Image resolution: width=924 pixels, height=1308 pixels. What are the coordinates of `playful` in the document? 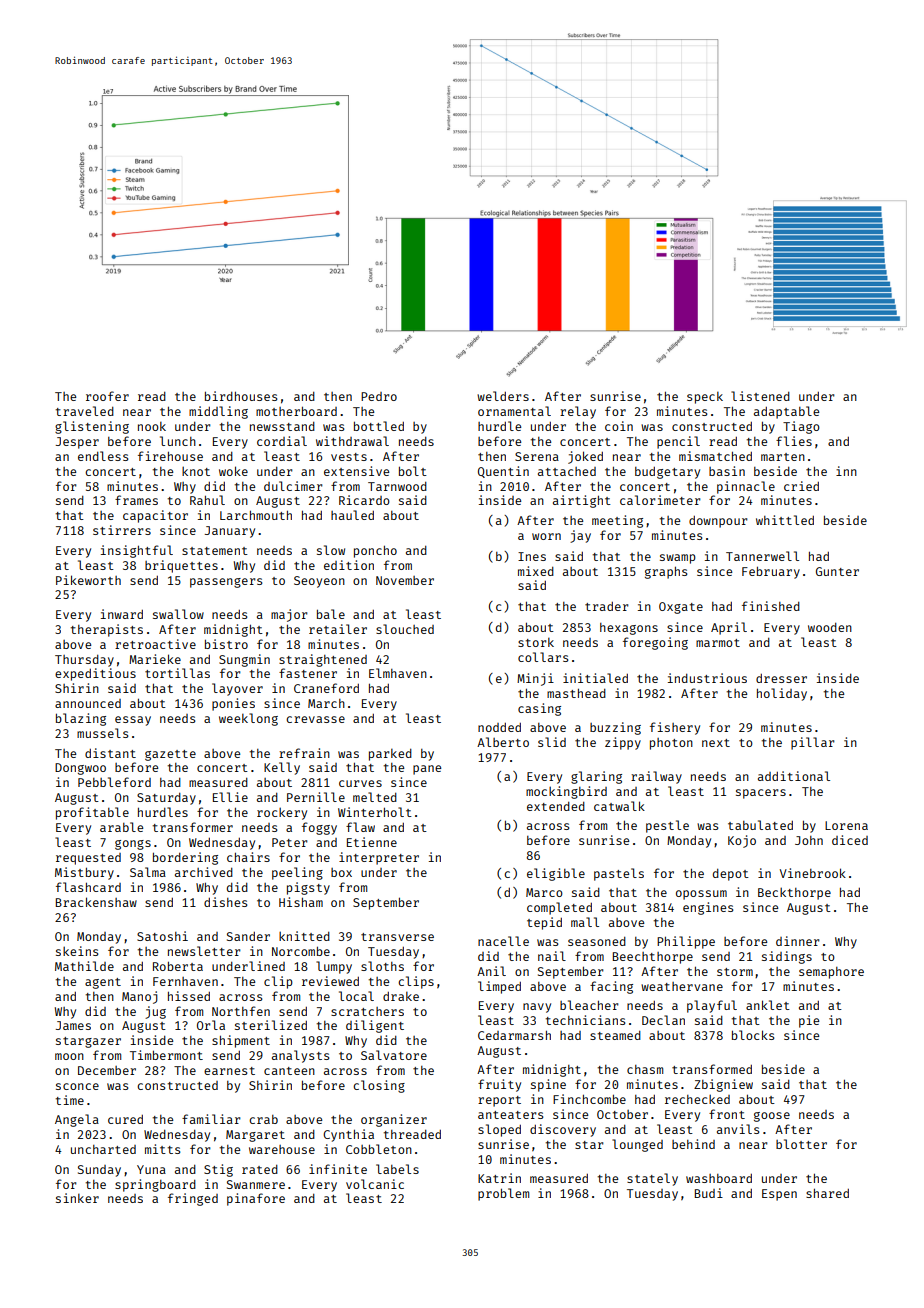 It's located at (712, 1006).
